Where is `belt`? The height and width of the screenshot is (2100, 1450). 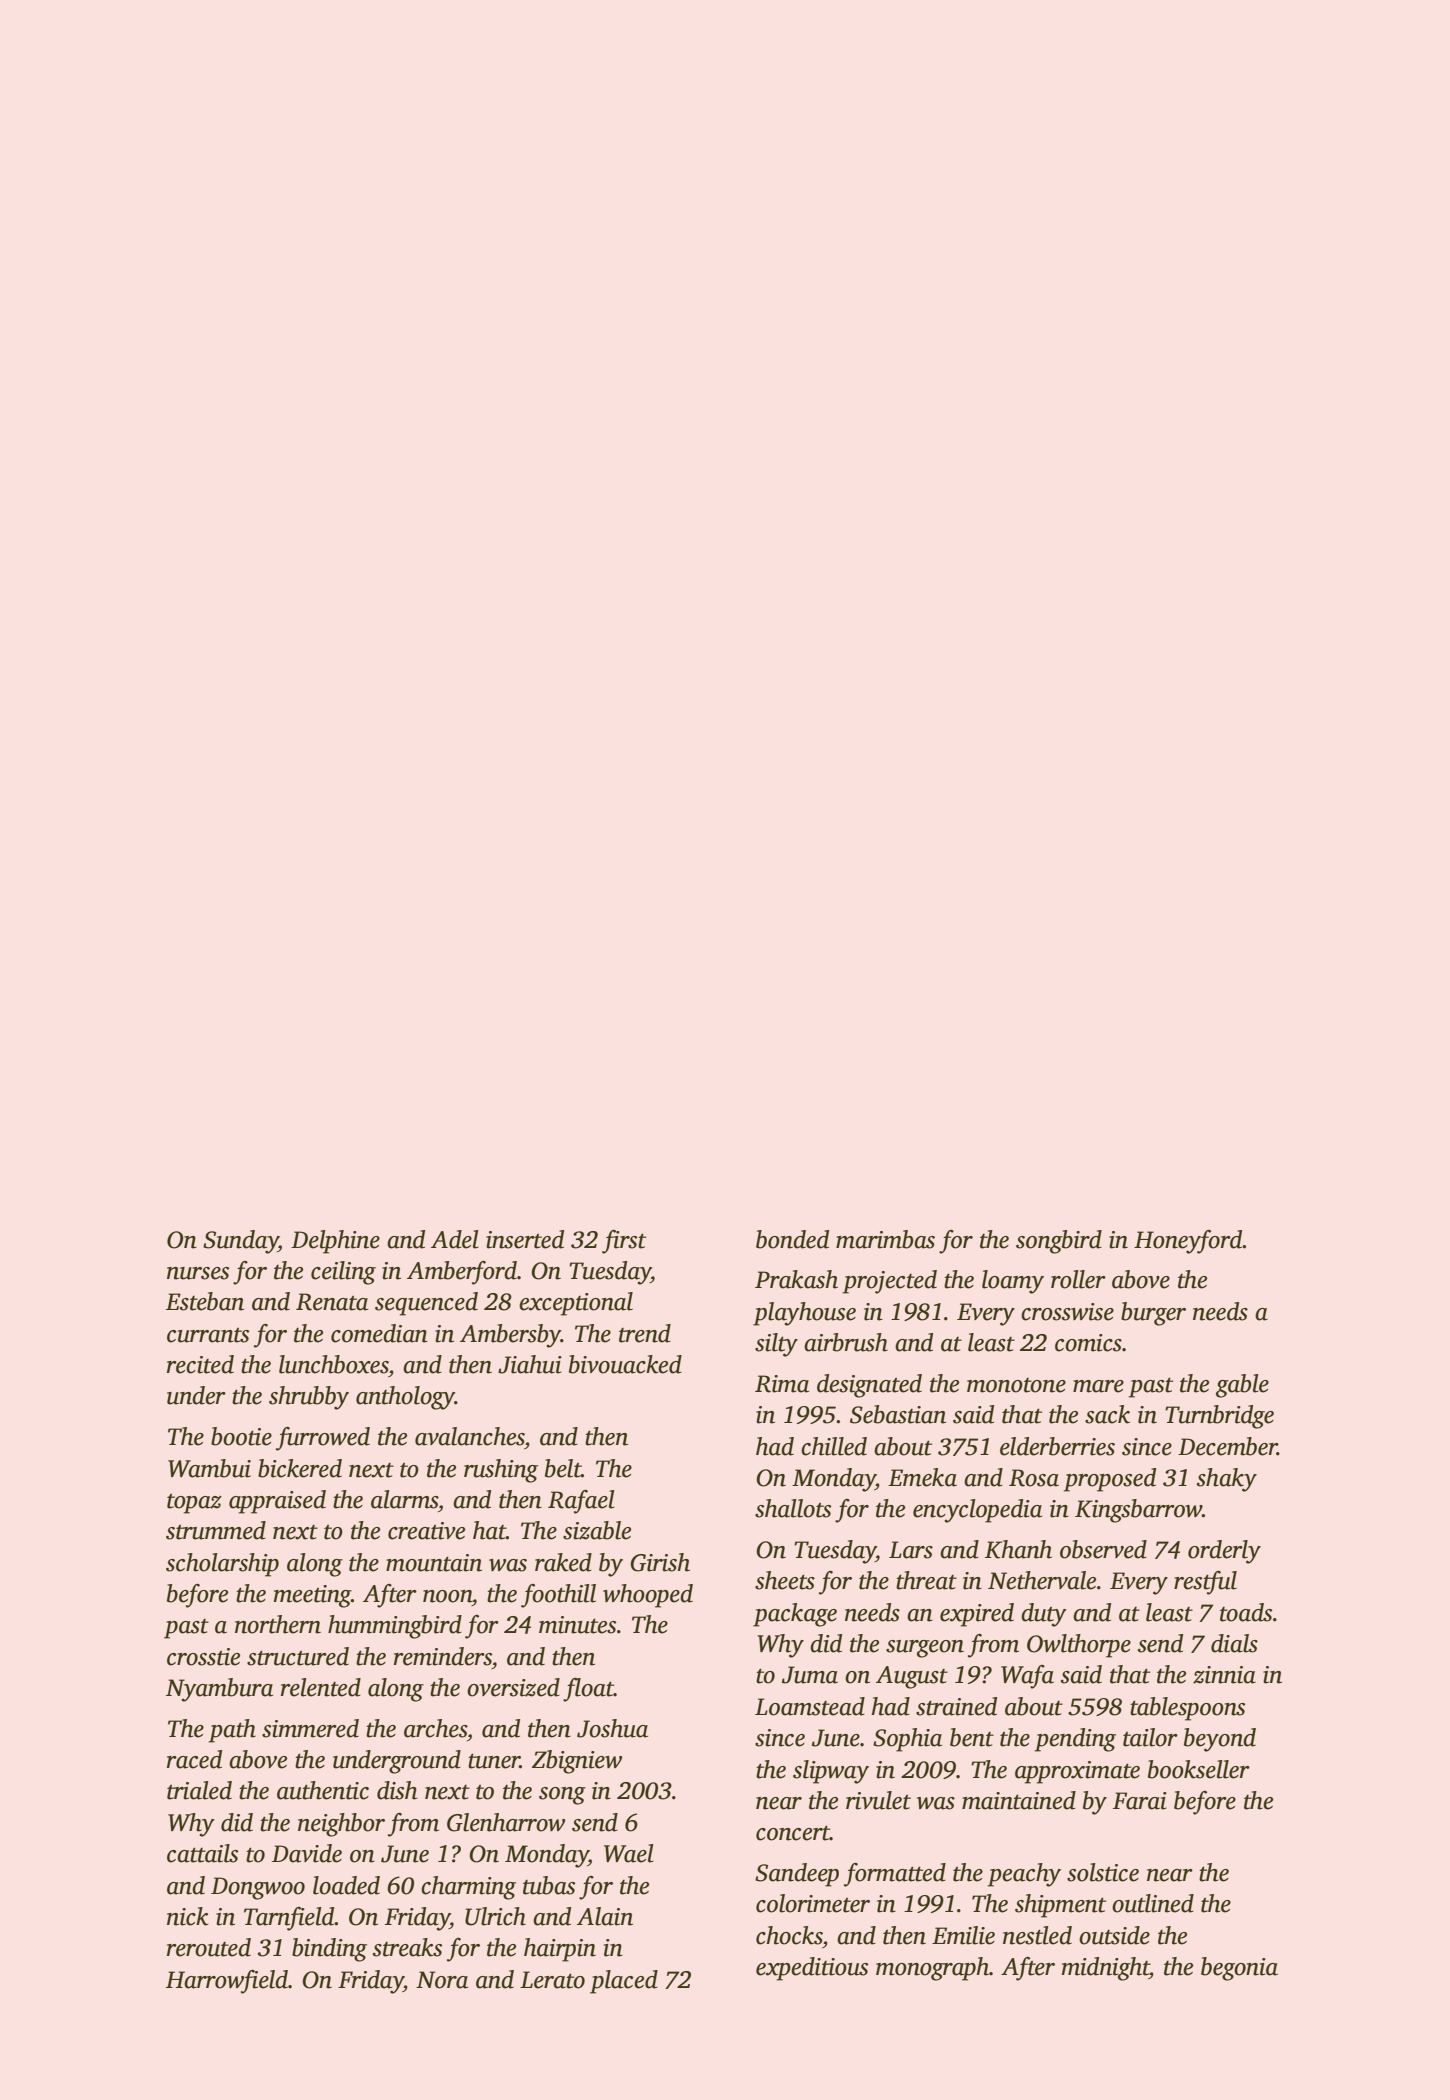
belt is located at coordinates (563, 1468).
